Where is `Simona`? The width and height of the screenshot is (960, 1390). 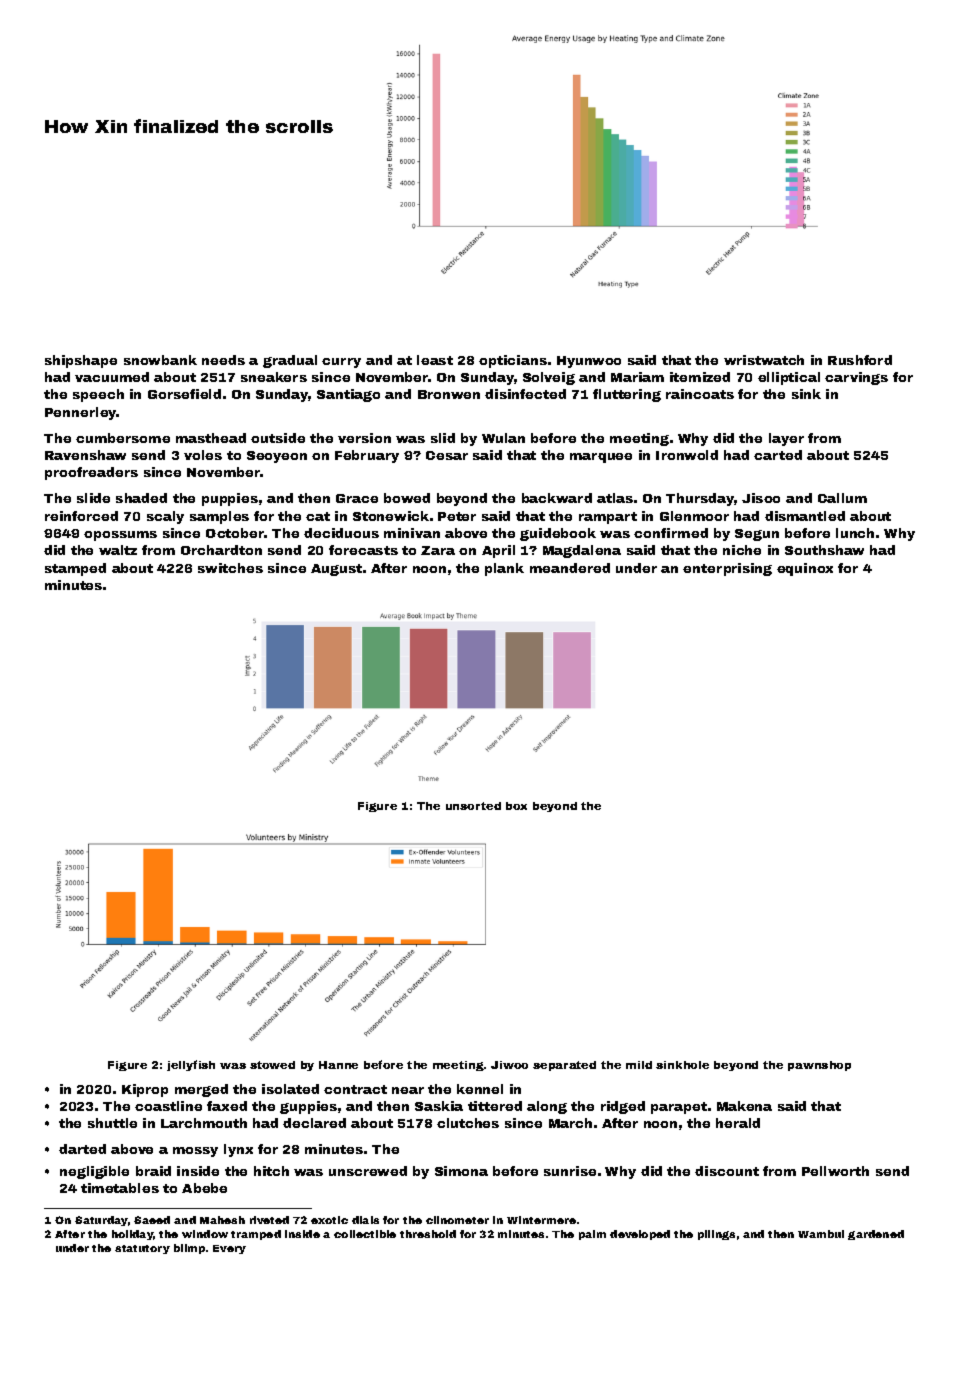 Simona is located at coordinates (461, 1171).
